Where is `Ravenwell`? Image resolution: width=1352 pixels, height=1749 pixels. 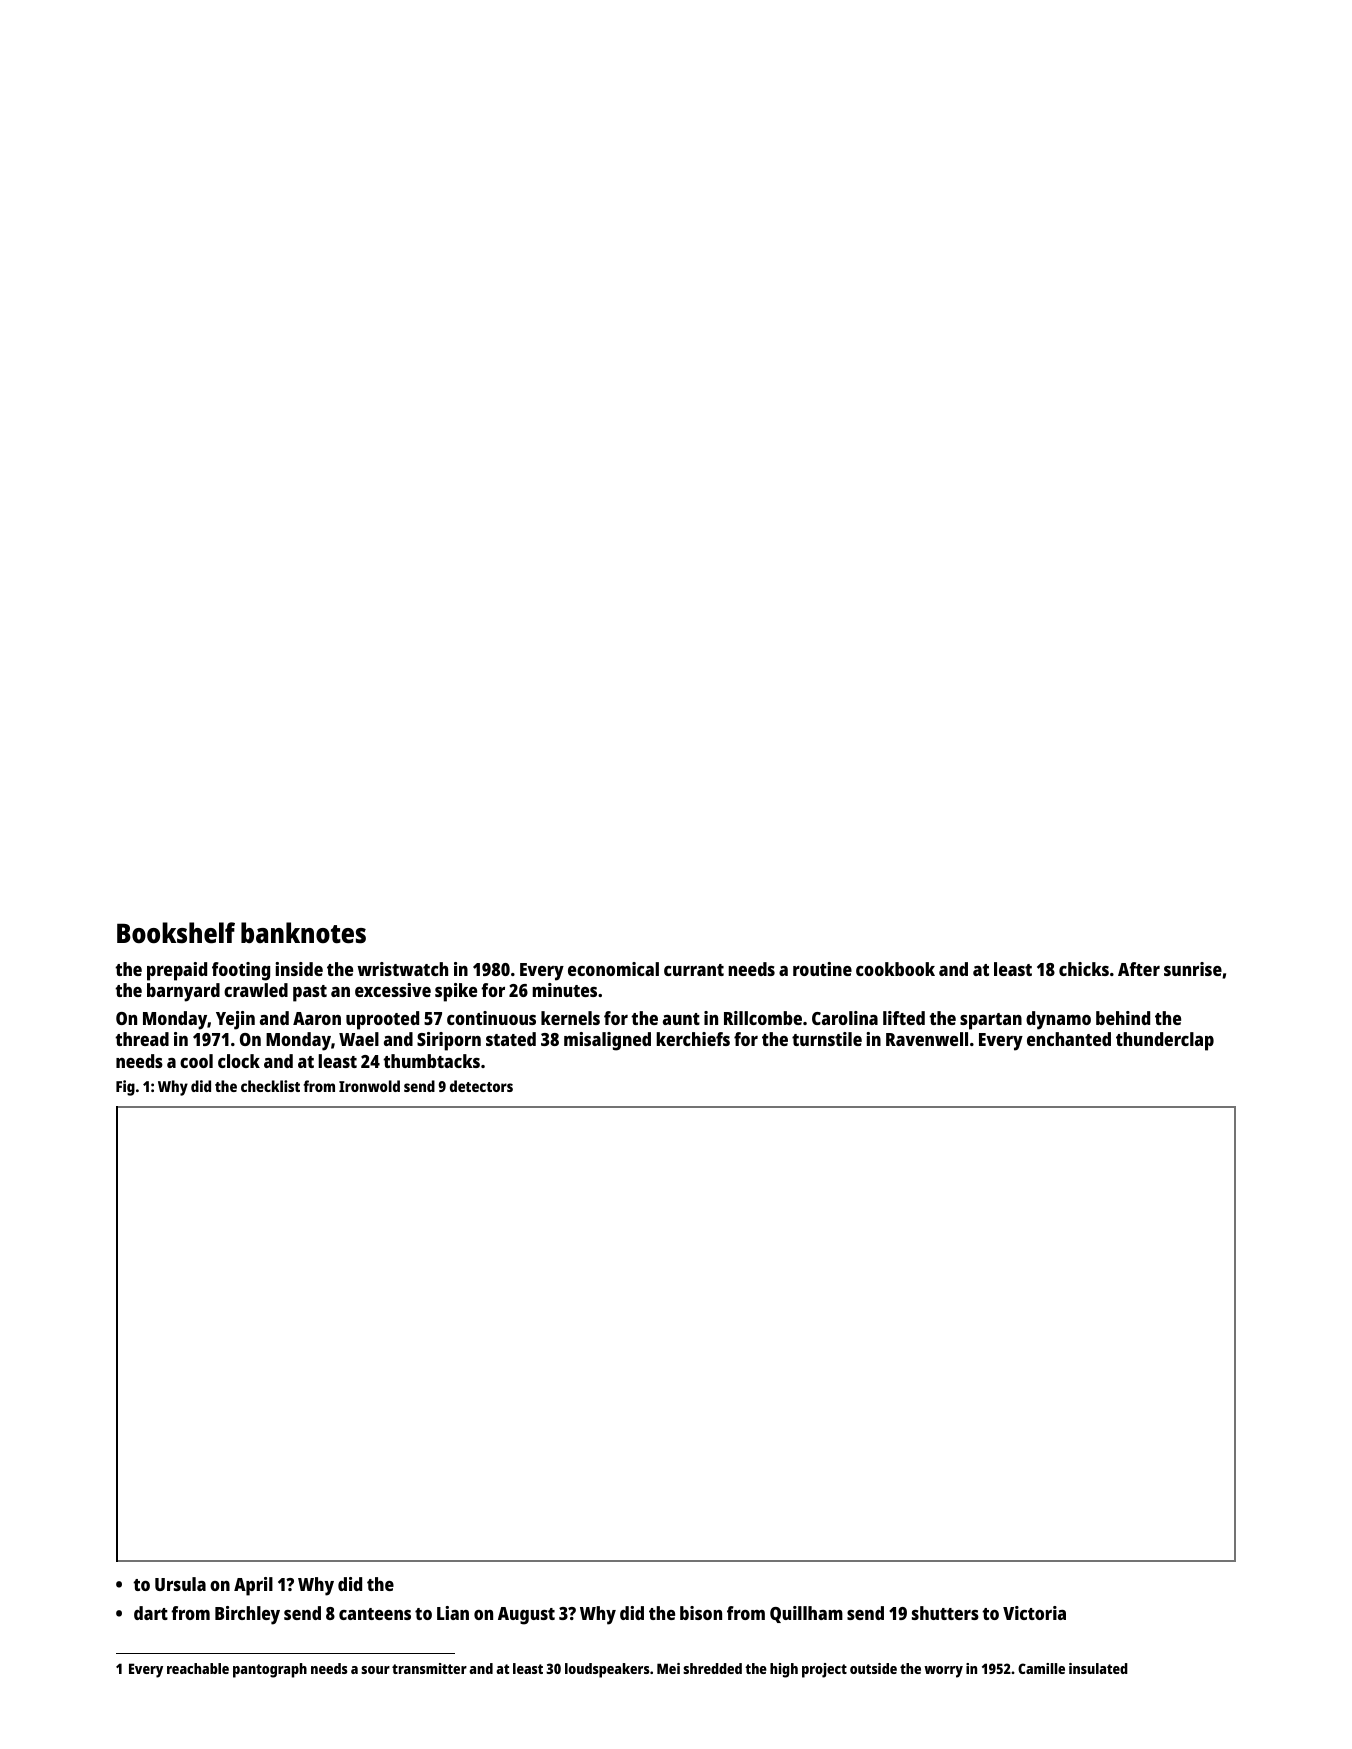
Ravenwell is located at coordinates (927, 1039).
